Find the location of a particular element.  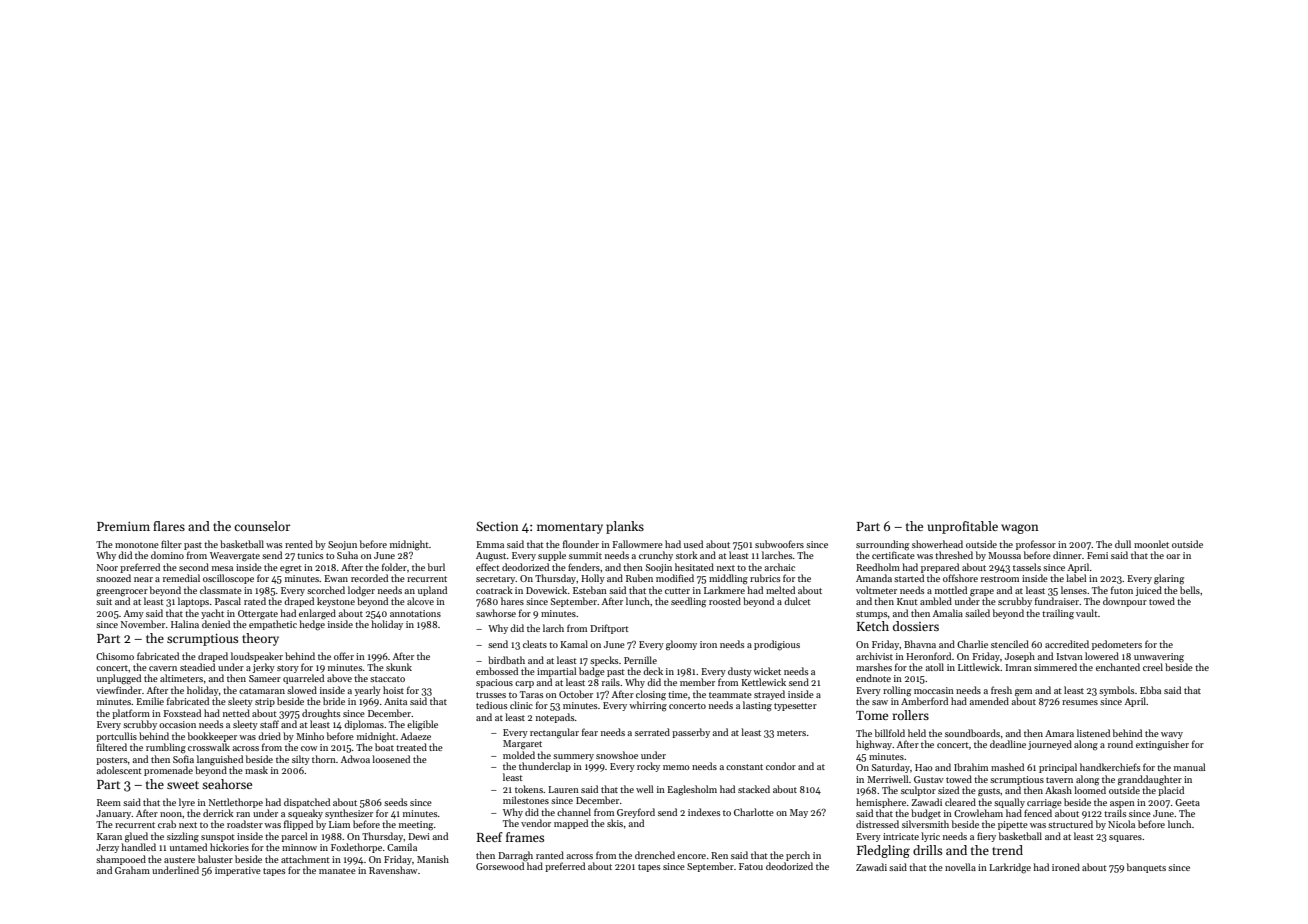

Premium is located at coordinates (123, 526).
